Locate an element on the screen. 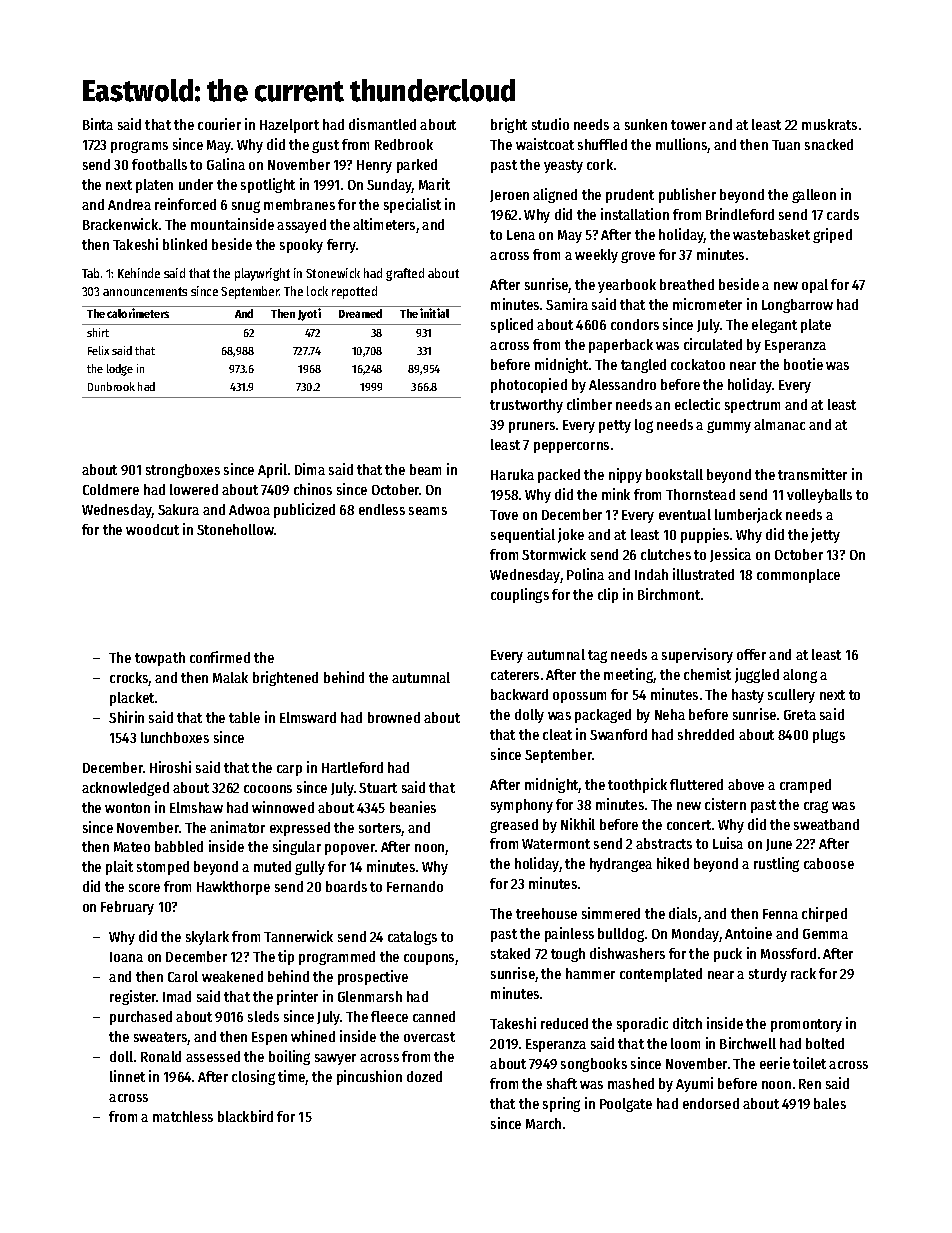 The height and width of the screenshot is (1233, 952). wastebasket is located at coordinates (771, 234).
